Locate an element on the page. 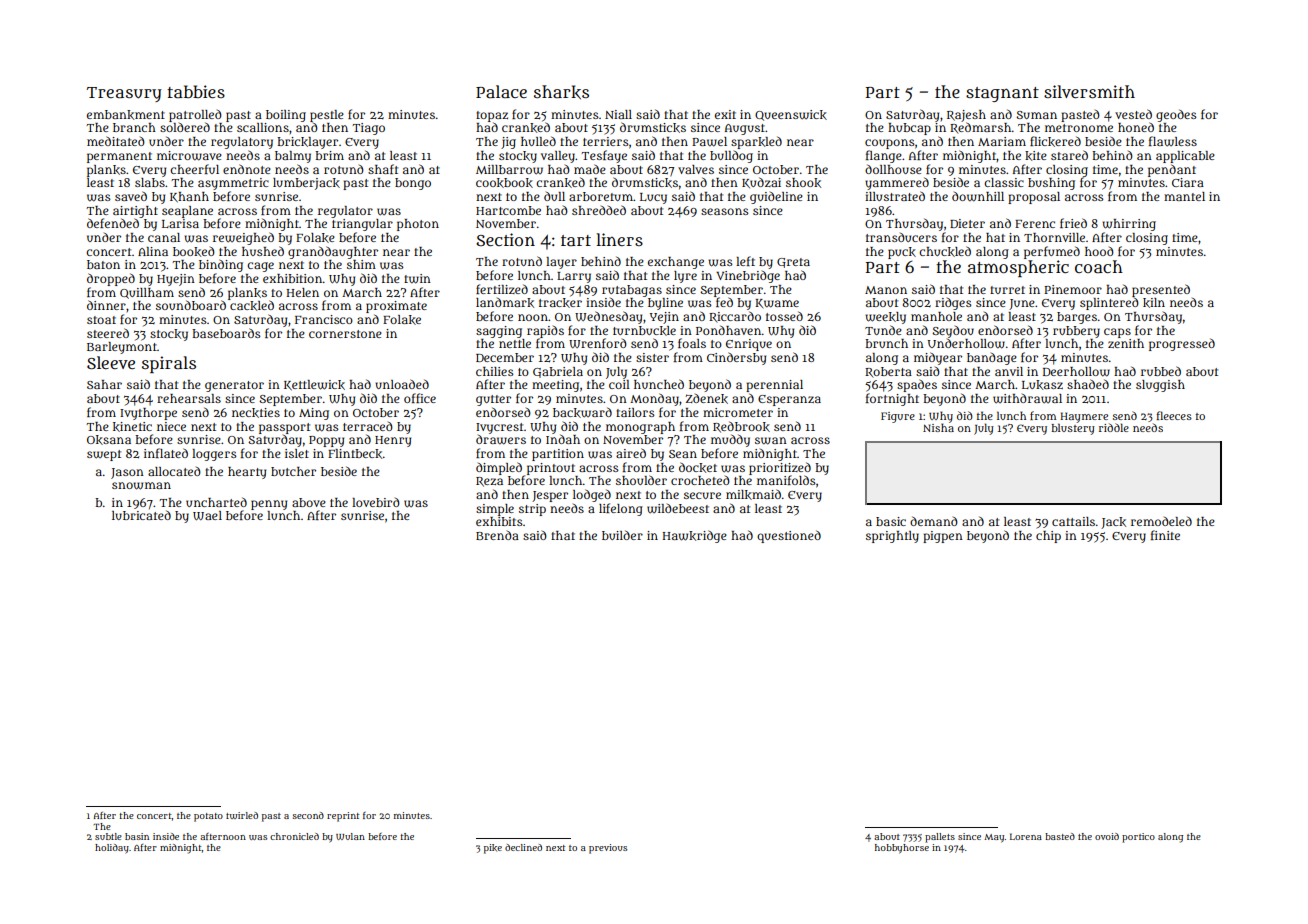 The image size is (1308, 924). chip is located at coordinates (1048, 537).
